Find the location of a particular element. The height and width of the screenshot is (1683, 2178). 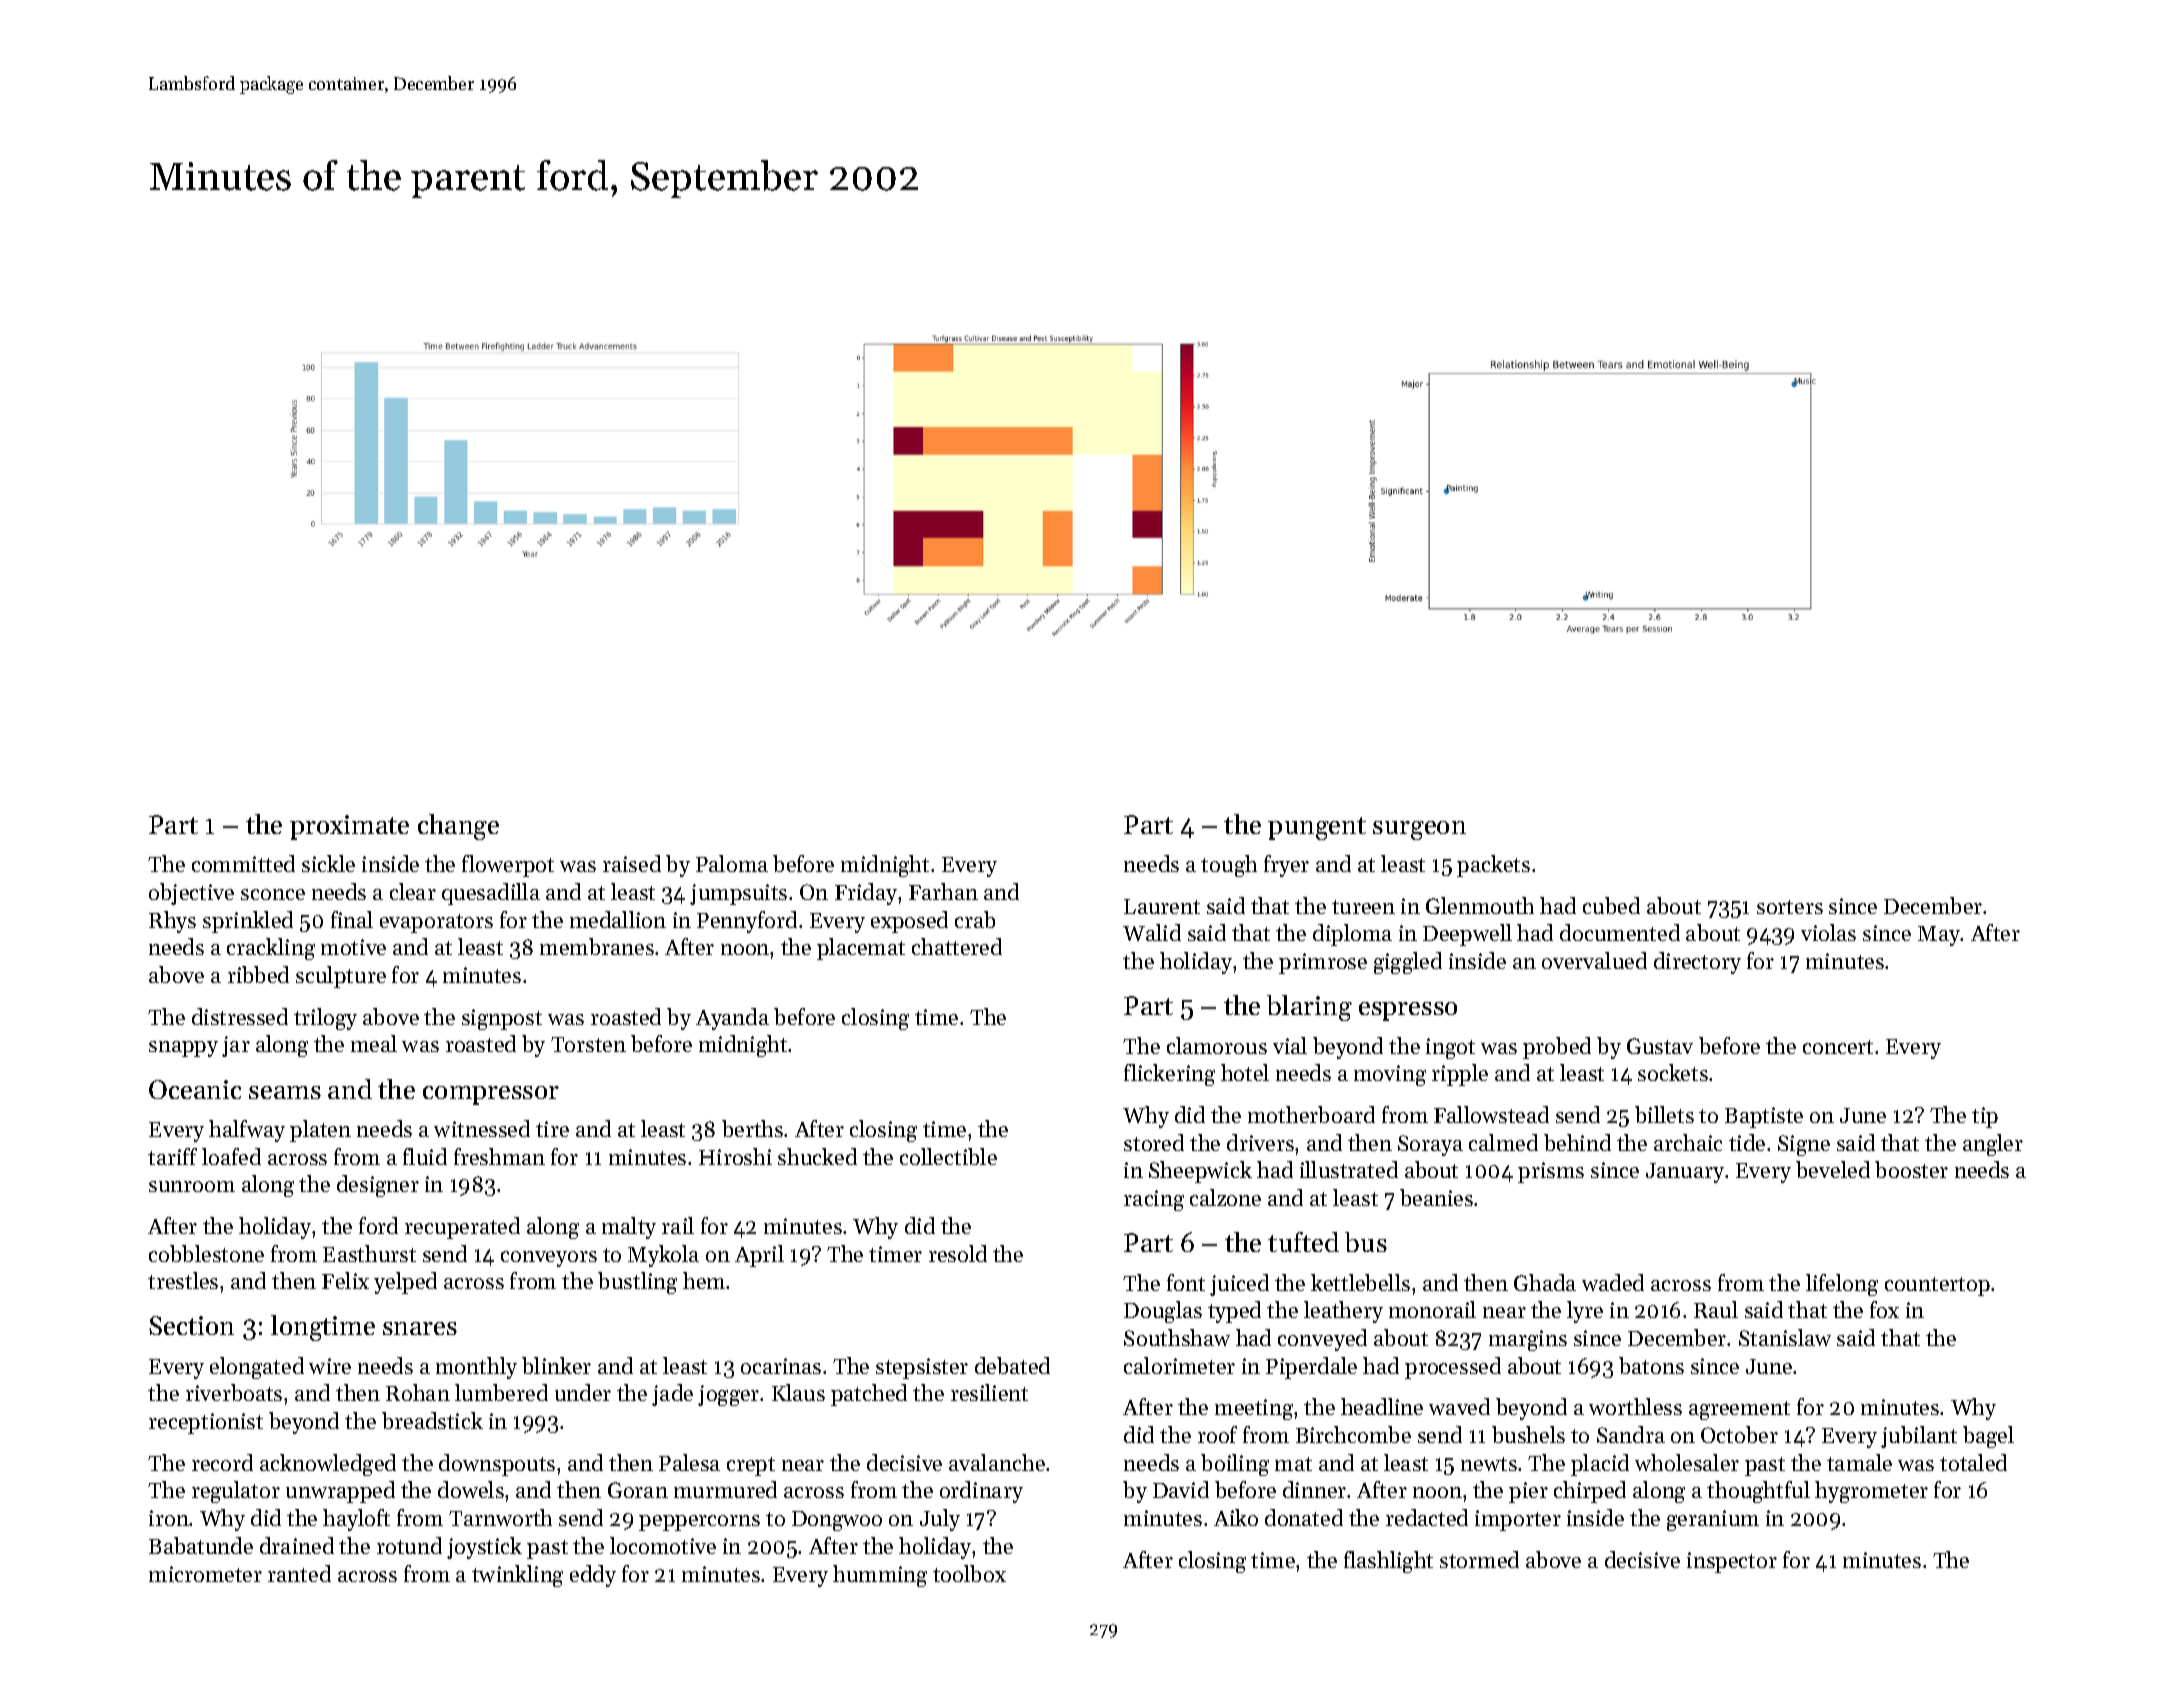

elongated is located at coordinates (257, 1368).
